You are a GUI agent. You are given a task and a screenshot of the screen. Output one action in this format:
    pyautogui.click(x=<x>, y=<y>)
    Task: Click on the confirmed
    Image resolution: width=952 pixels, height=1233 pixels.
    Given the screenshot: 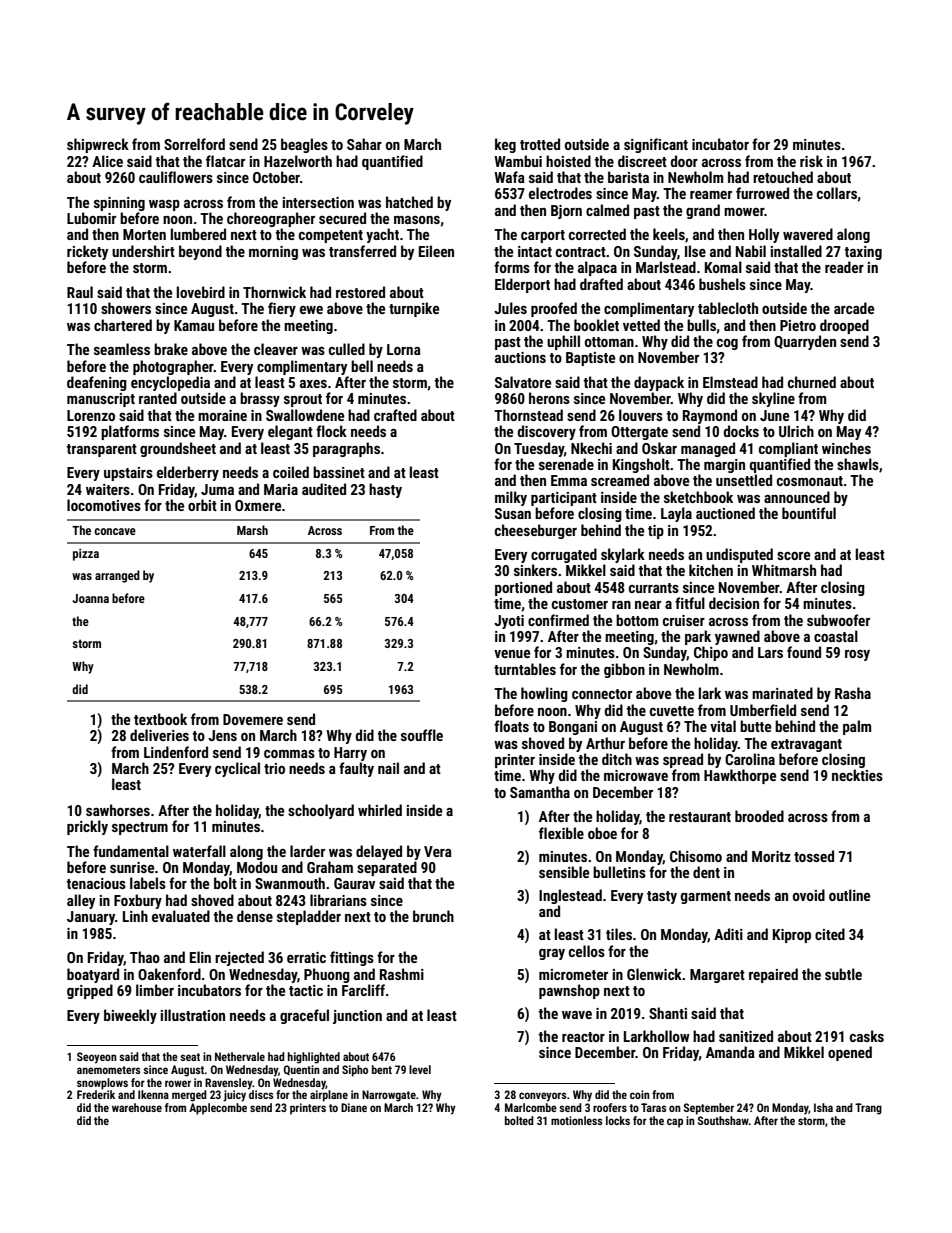 What is the action you would take?
    pyautogui.click(x=558, y=620)
